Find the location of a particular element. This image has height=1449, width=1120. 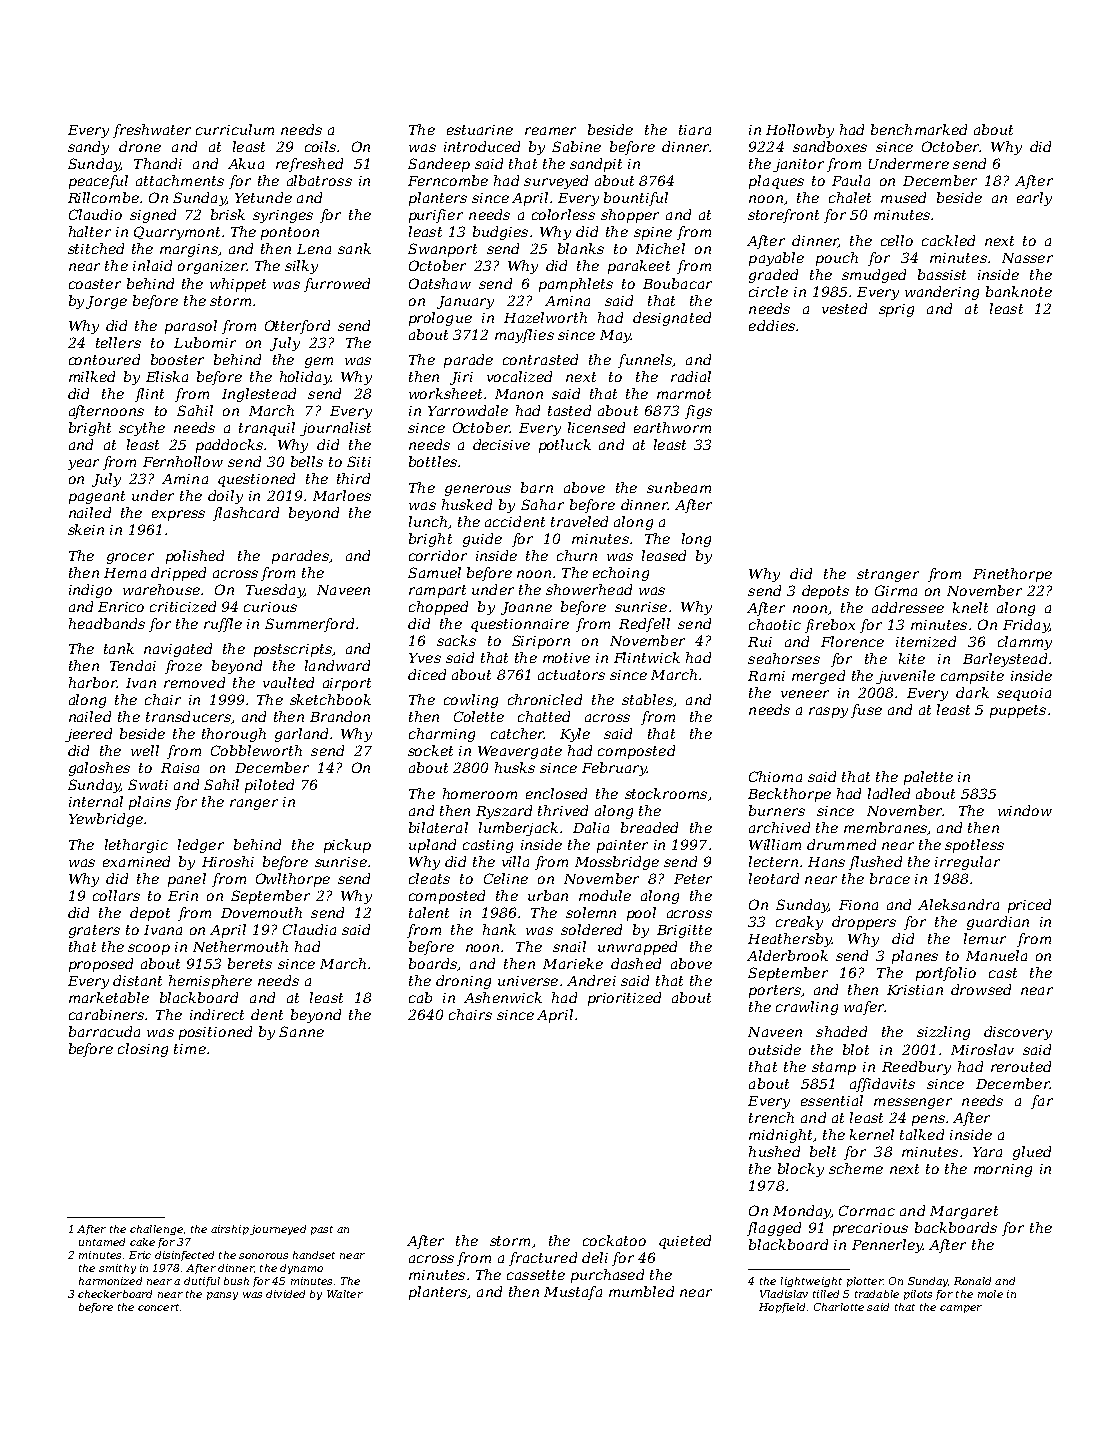

charming is located at coordinates (442, 735).
